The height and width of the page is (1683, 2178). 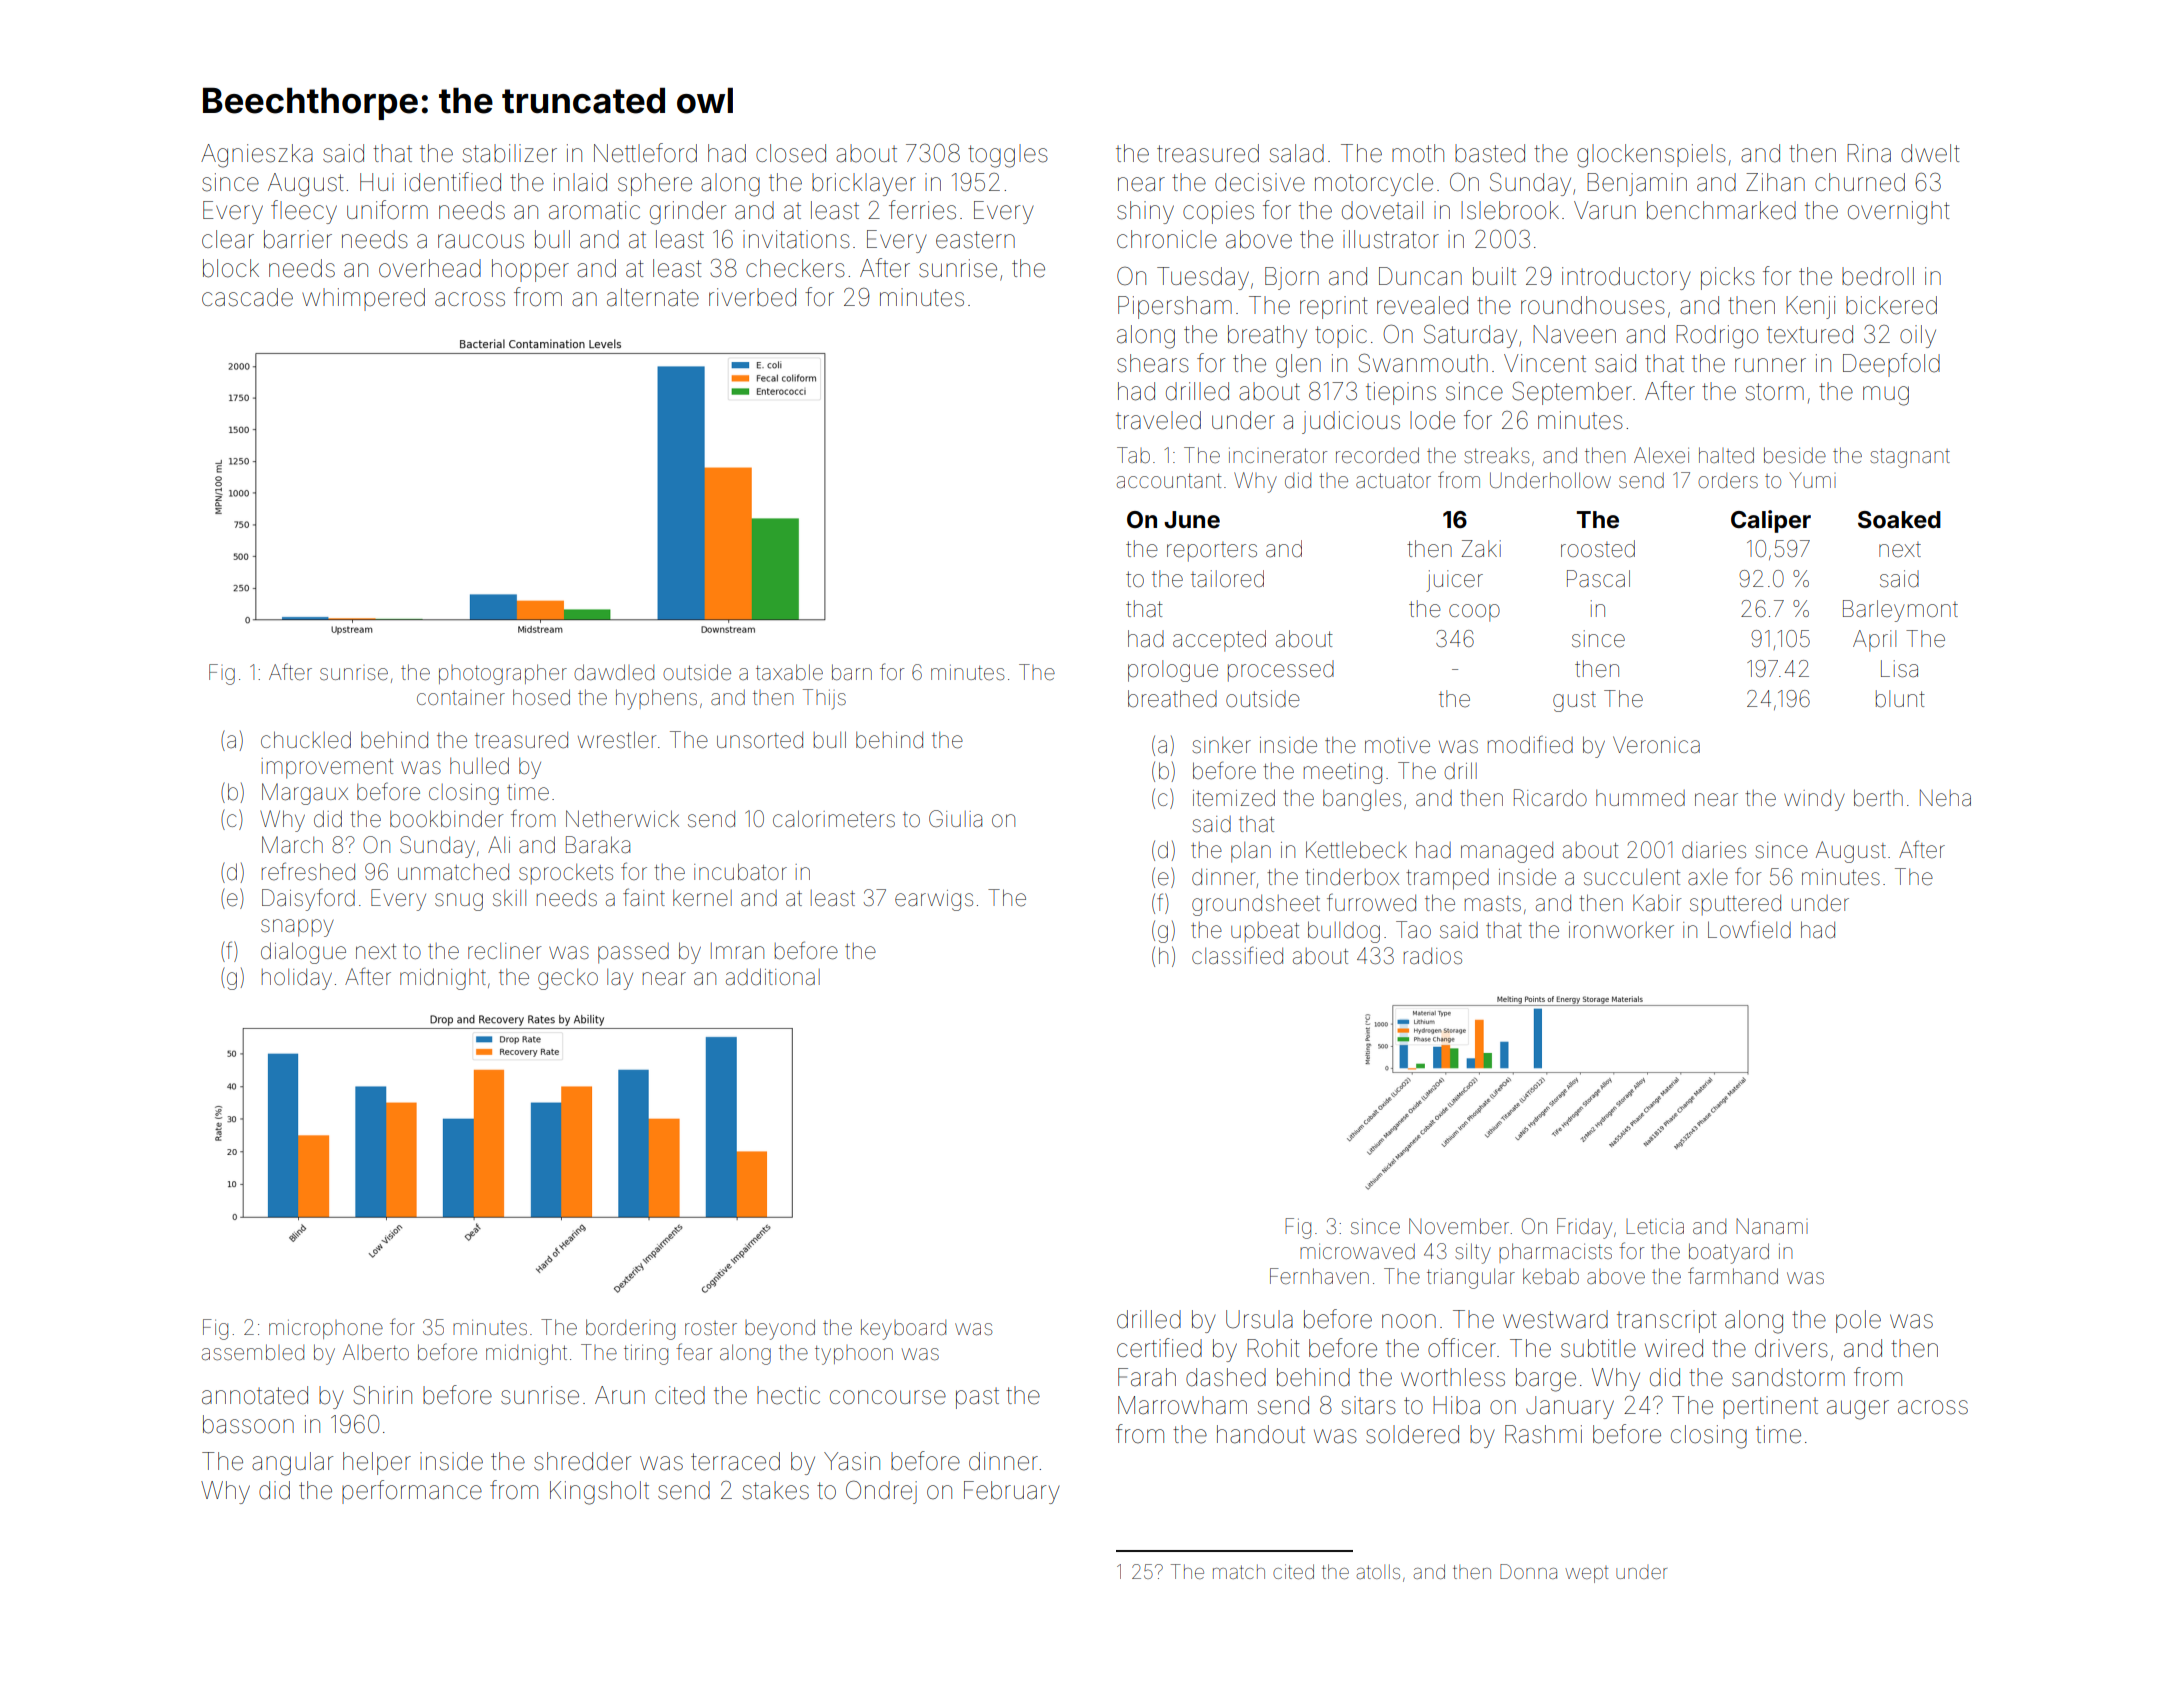 What do you see at coordinates (852, 1461) in the page?
I see `Yasin` at bounding box center [852, 1461].
